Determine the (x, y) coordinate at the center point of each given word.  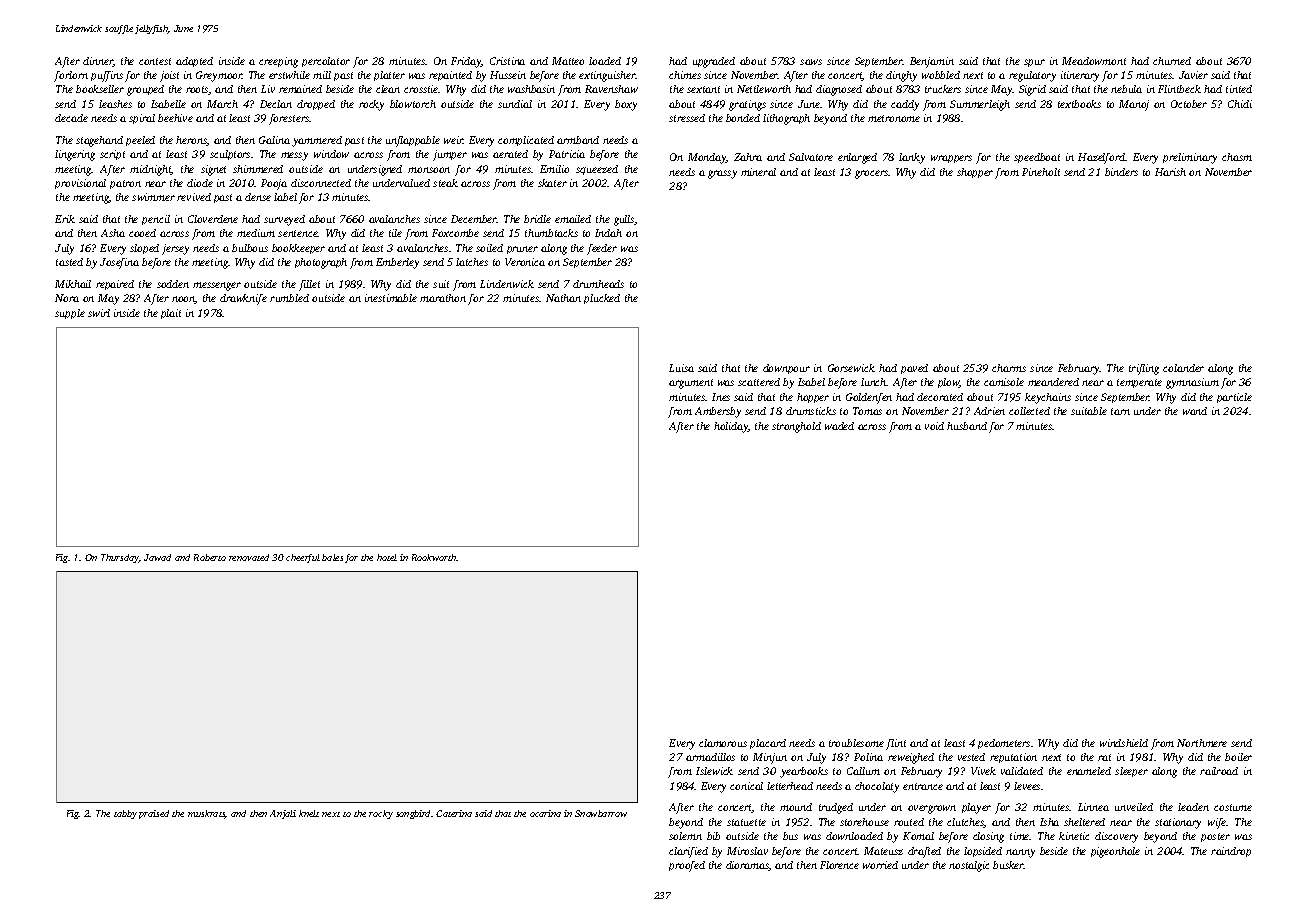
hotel (387, 557)
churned (1172, 61)
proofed (687, 866)
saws (811, 62)
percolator (326, 62)
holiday (731, 427)
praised (154, 814)
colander (1183, 368)
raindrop (1231, 852)
